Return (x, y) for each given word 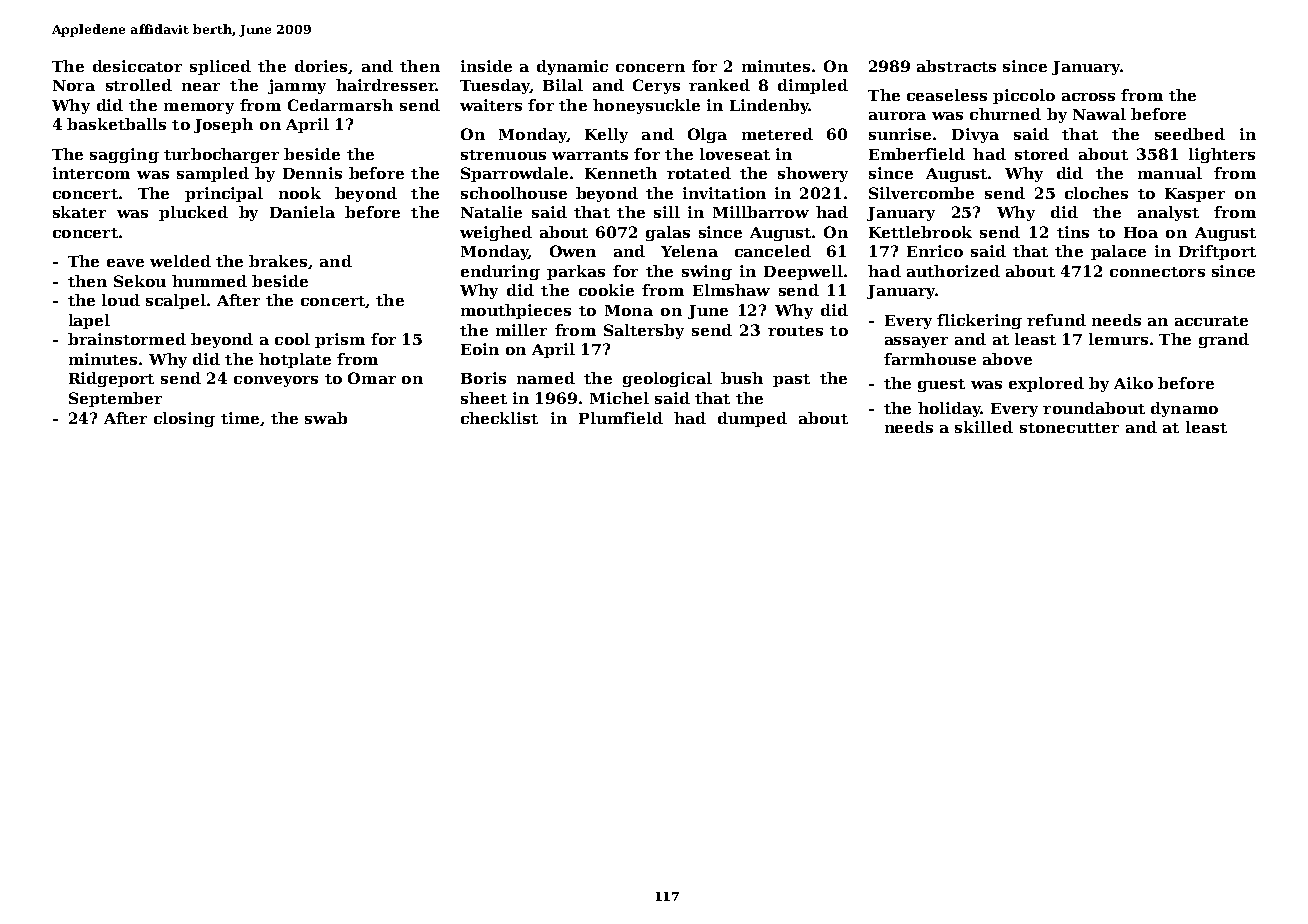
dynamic (572, 67)
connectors (1157, 272)
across (1088, 97)
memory (199, 108)
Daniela (302, 212)
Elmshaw (731, 290)
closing (184, 419)
